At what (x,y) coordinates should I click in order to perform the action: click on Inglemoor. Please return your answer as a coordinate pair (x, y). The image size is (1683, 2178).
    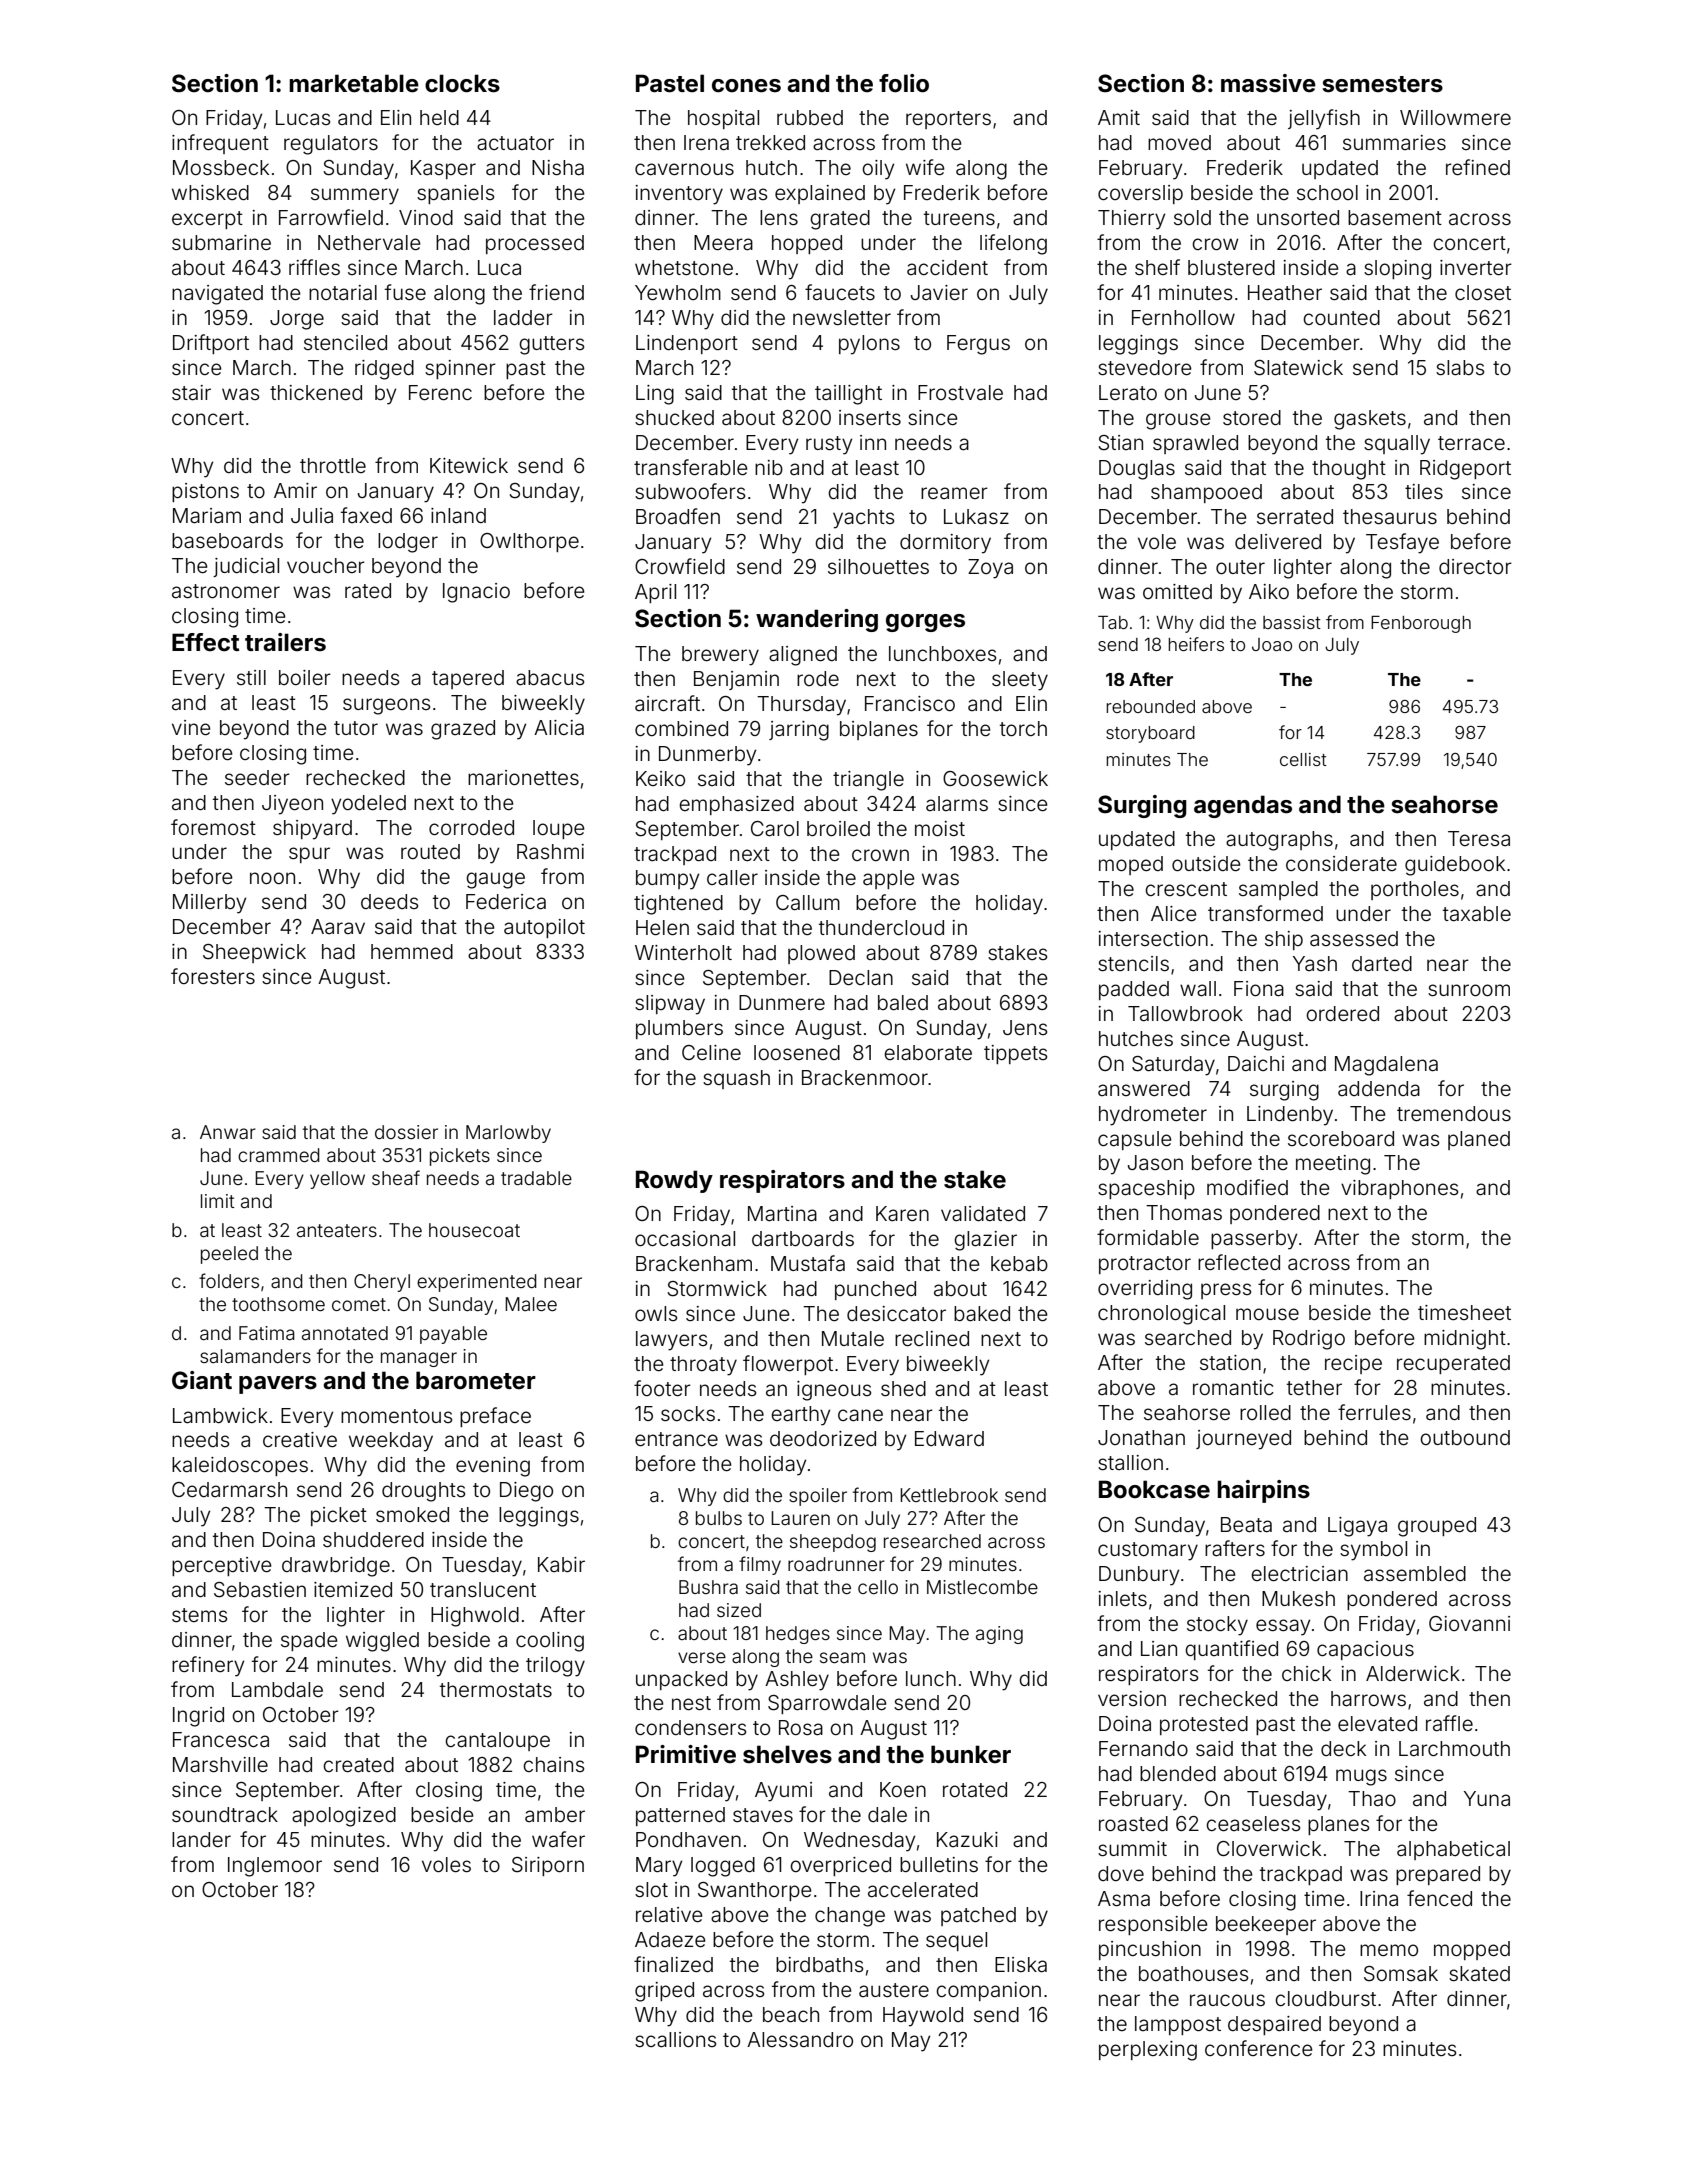
    Looking at the image, I should click on (275, 1867).
